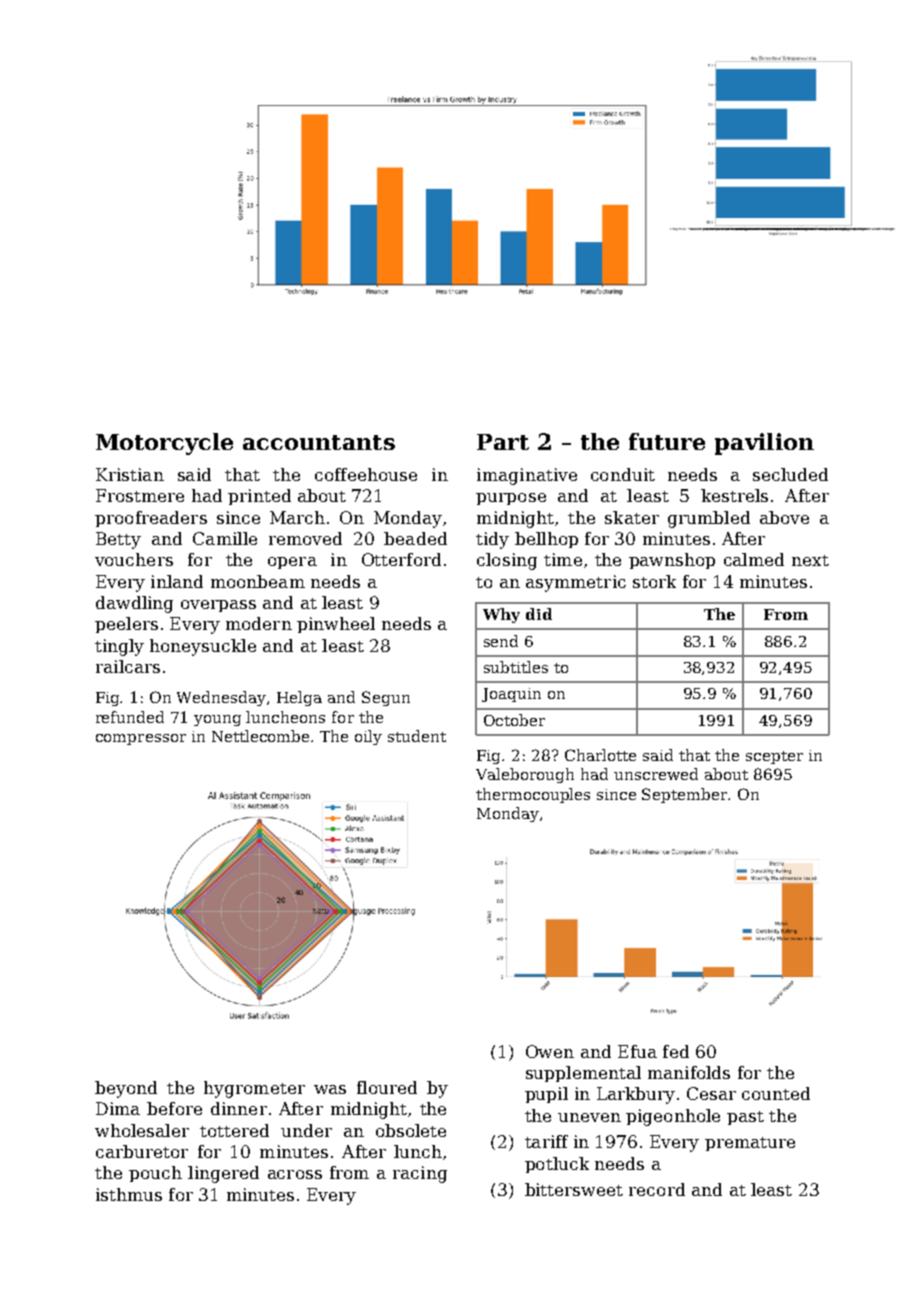 The image size is (924, 1311). I want to click on dawdling, so click(134, 604).
